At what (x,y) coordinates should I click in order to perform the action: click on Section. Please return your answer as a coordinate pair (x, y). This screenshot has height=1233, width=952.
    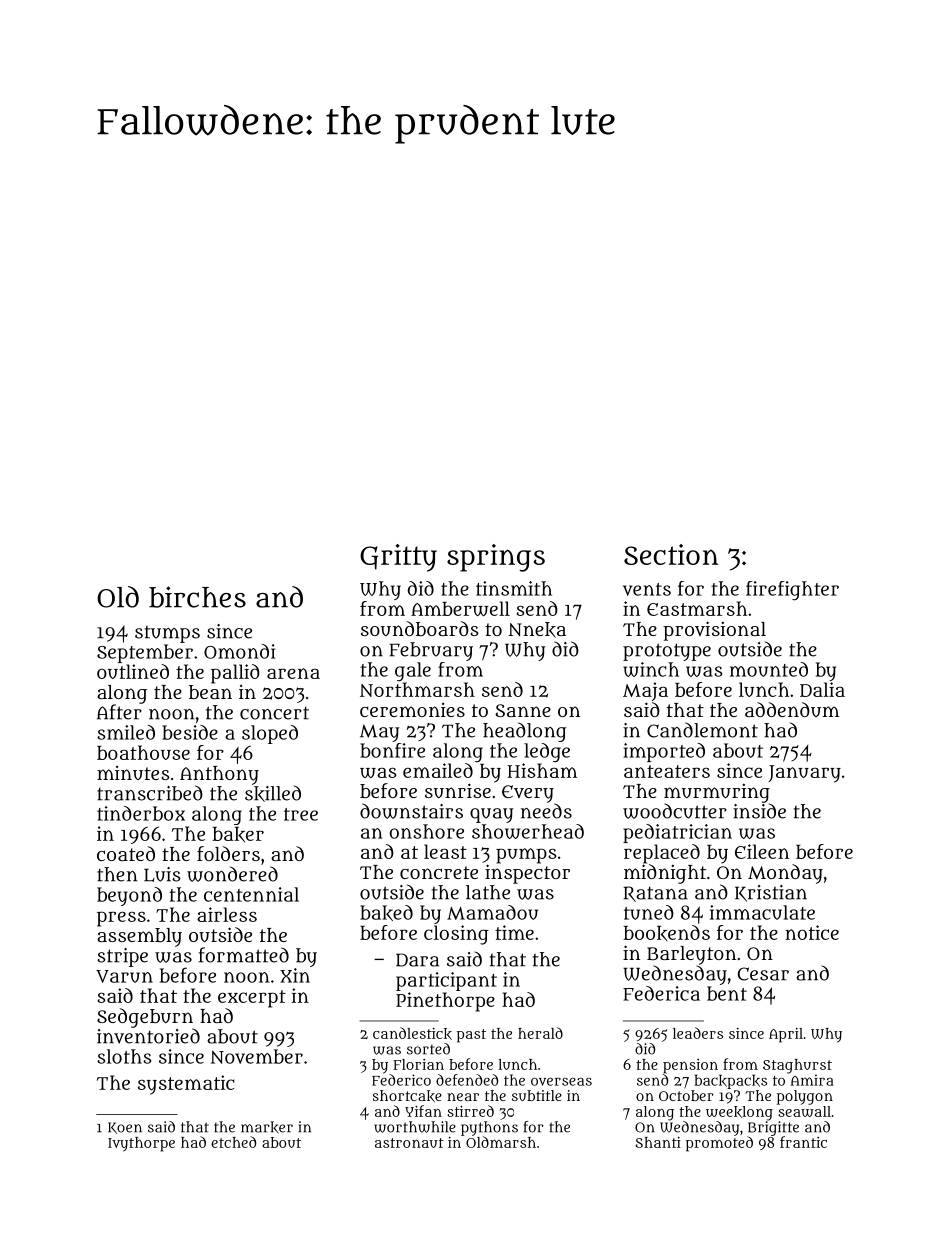
    Looking at the image, I should click on (671, 554).
